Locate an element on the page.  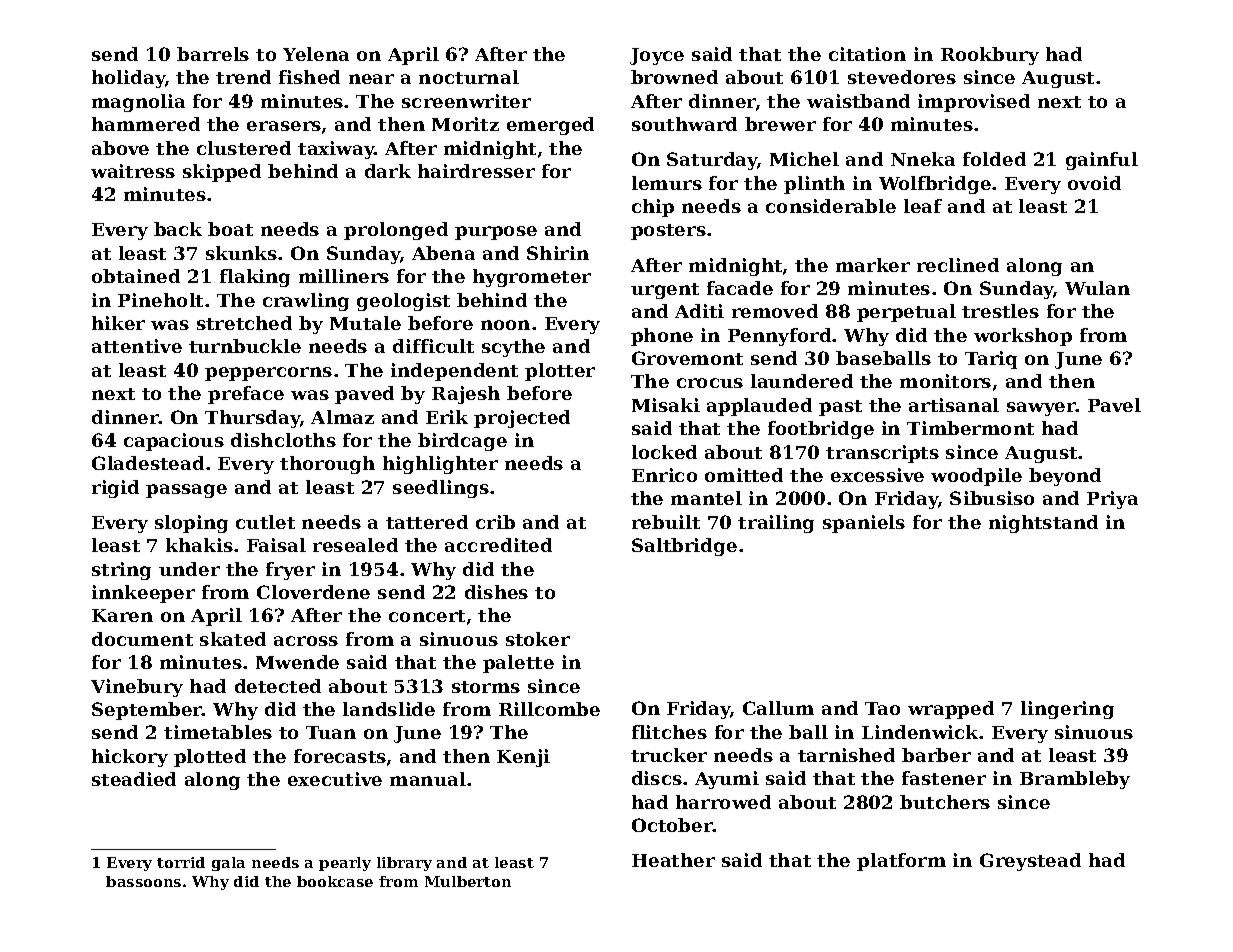
lingering is located at coordinates (1067, 710).
